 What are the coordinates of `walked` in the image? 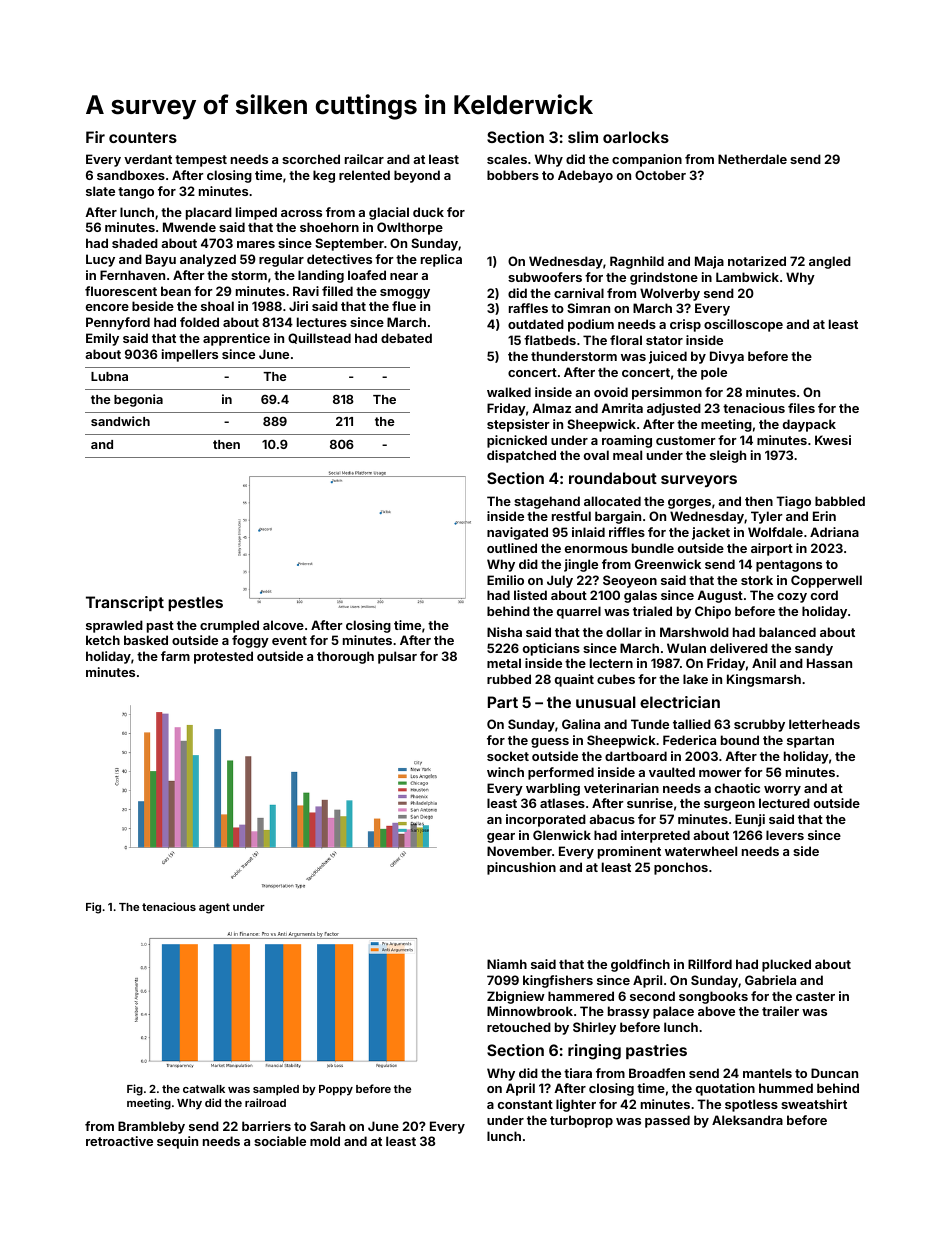 It's located at (509, 392).
